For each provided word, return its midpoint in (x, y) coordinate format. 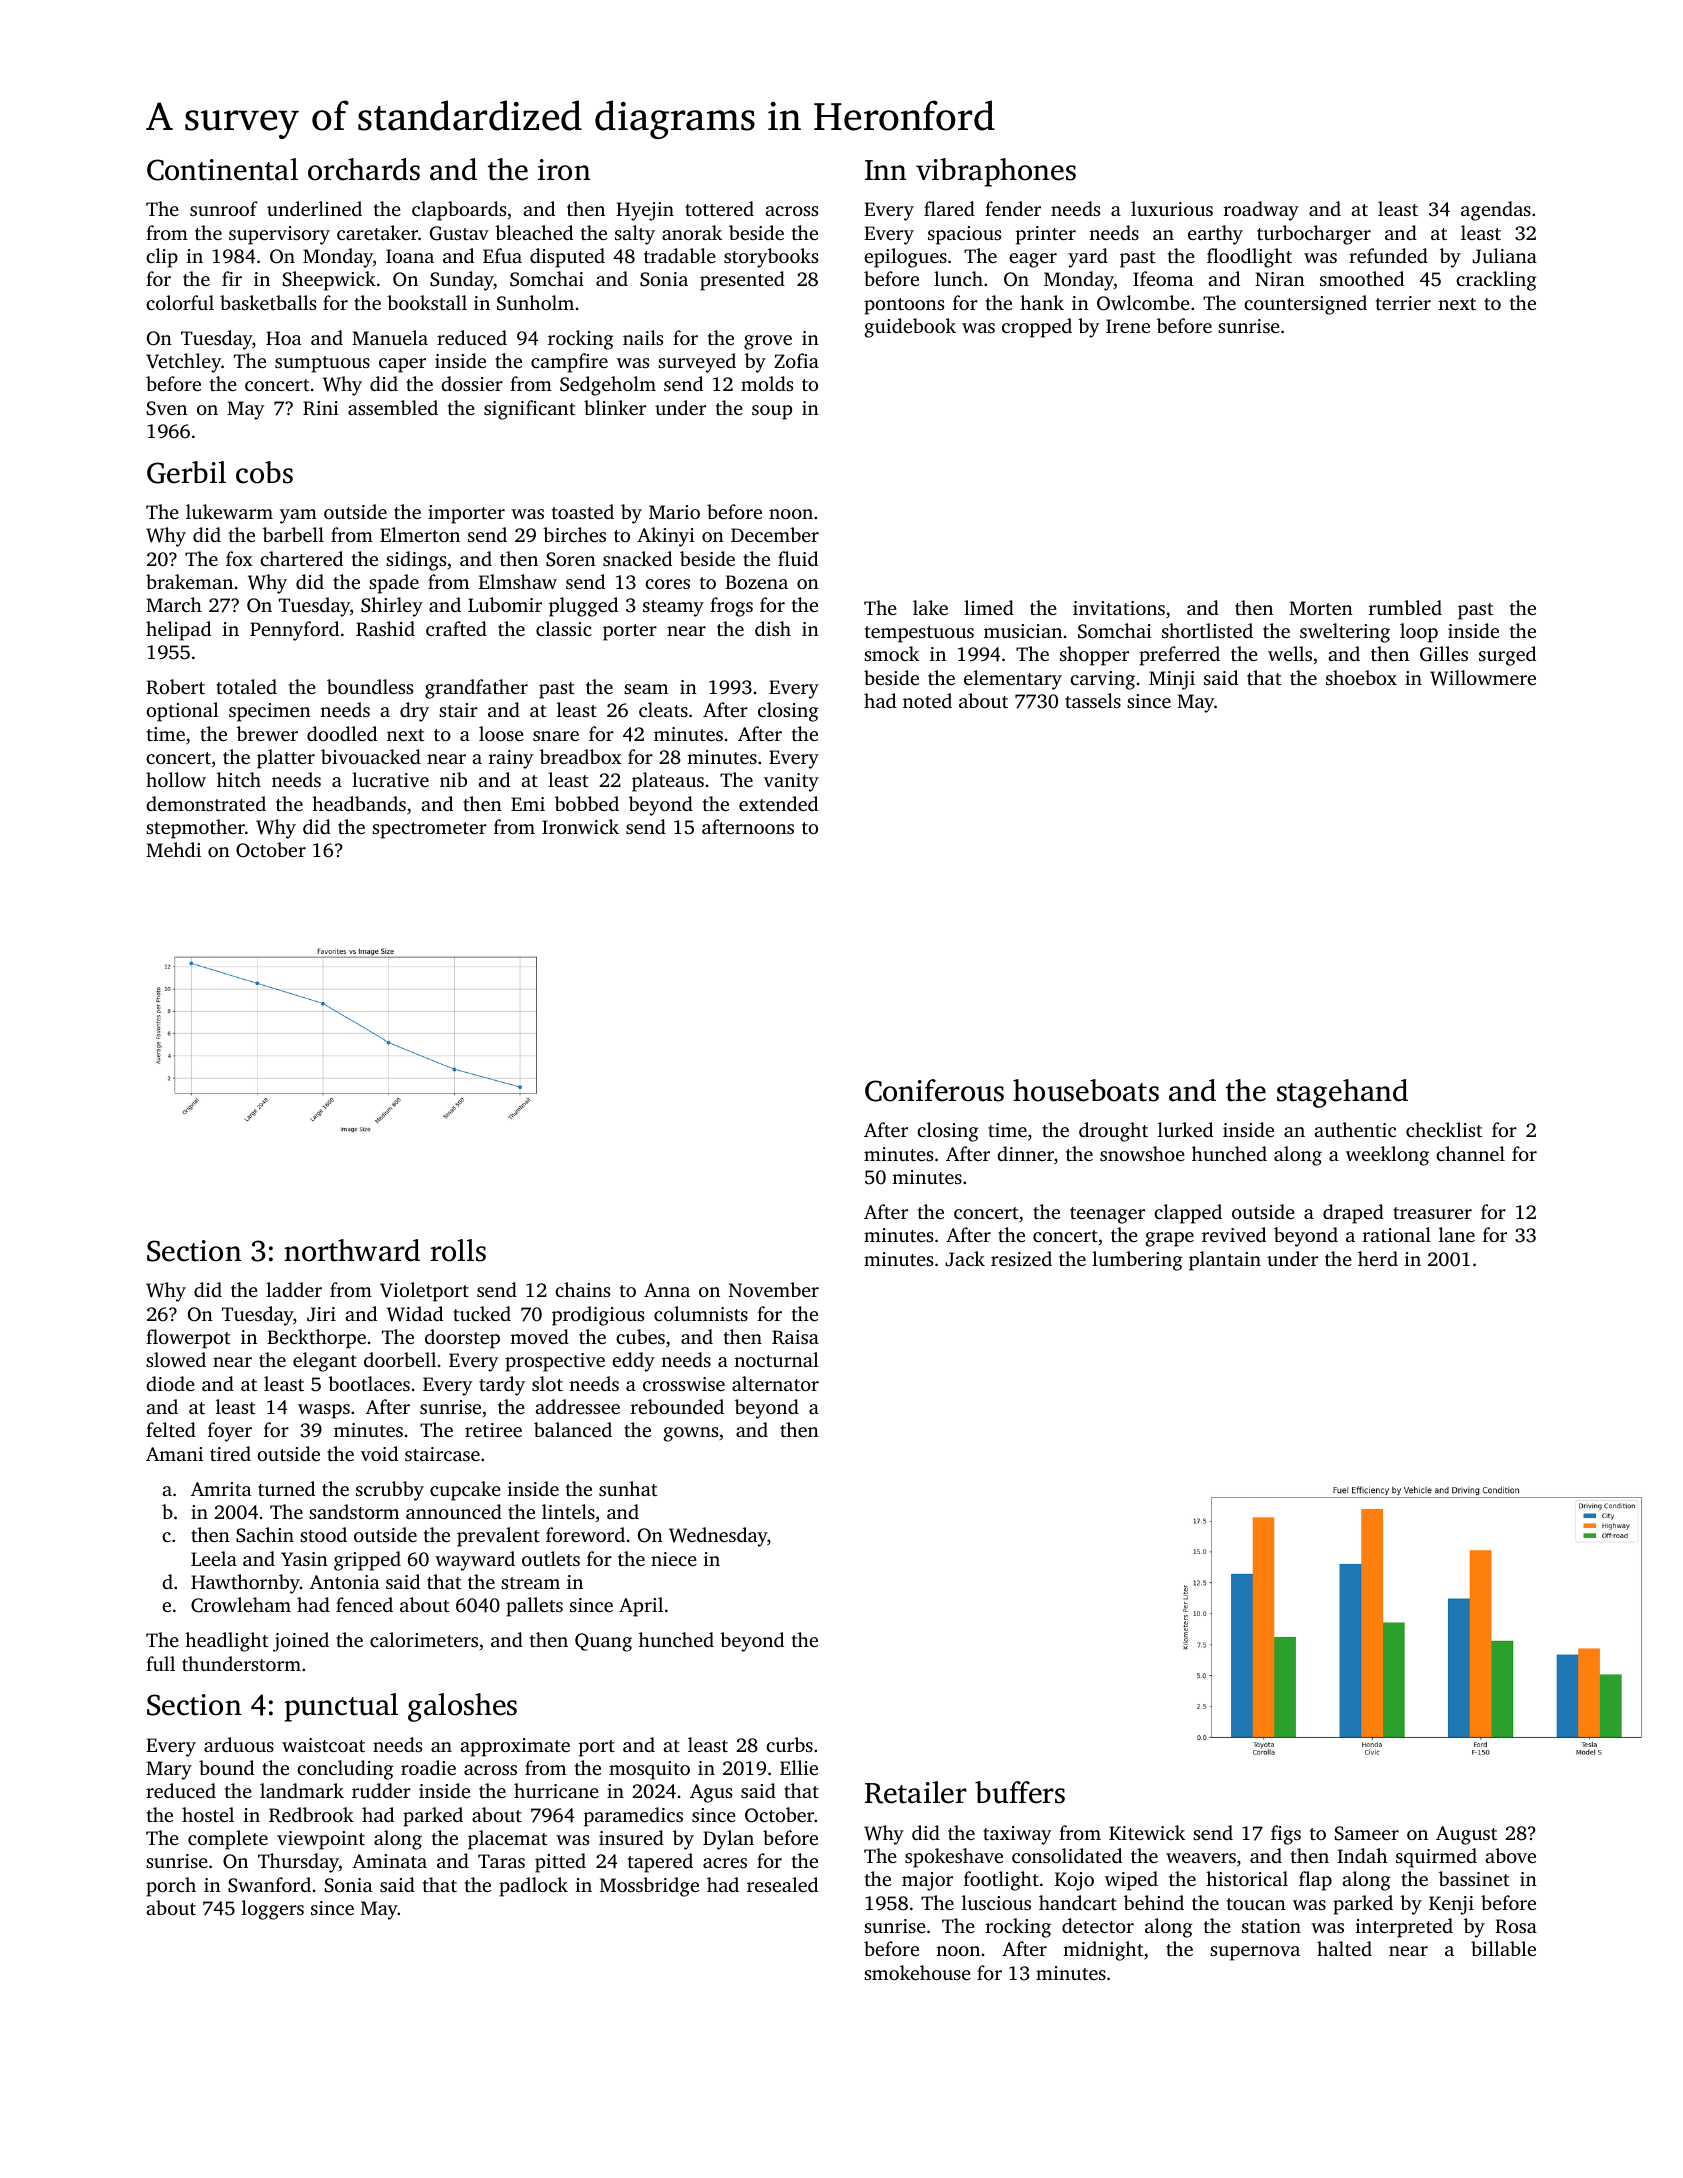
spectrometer (429, 830)
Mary (169, 1770)
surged (1507, 656)
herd (1378, 1258)
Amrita (221, 1489)
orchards (364, 169)
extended (778, 803)
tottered (719, 208)
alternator (775, 1383)
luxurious (1172, 208)
